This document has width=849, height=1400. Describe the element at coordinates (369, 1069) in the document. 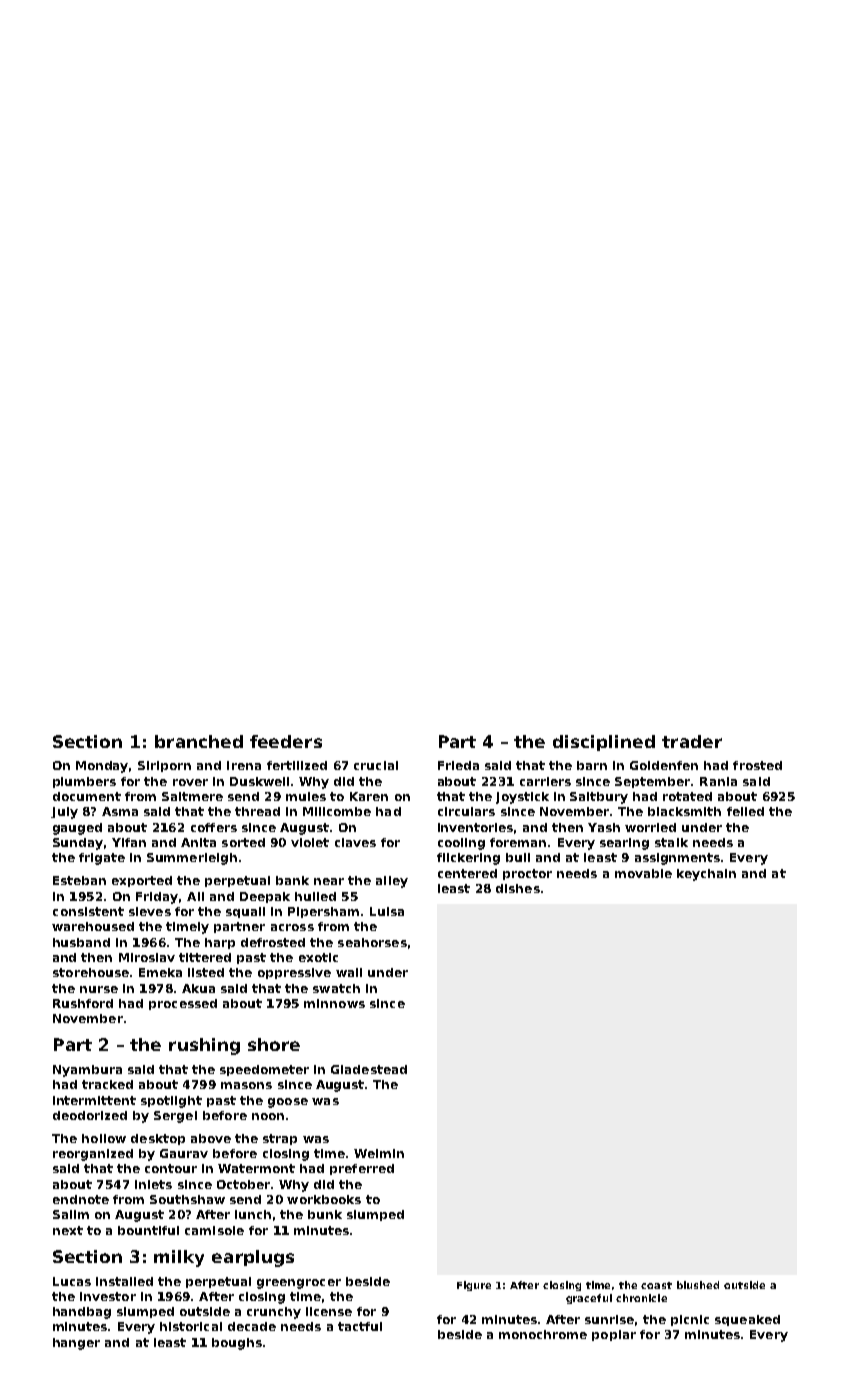

I see `Gladestead` at that location.
